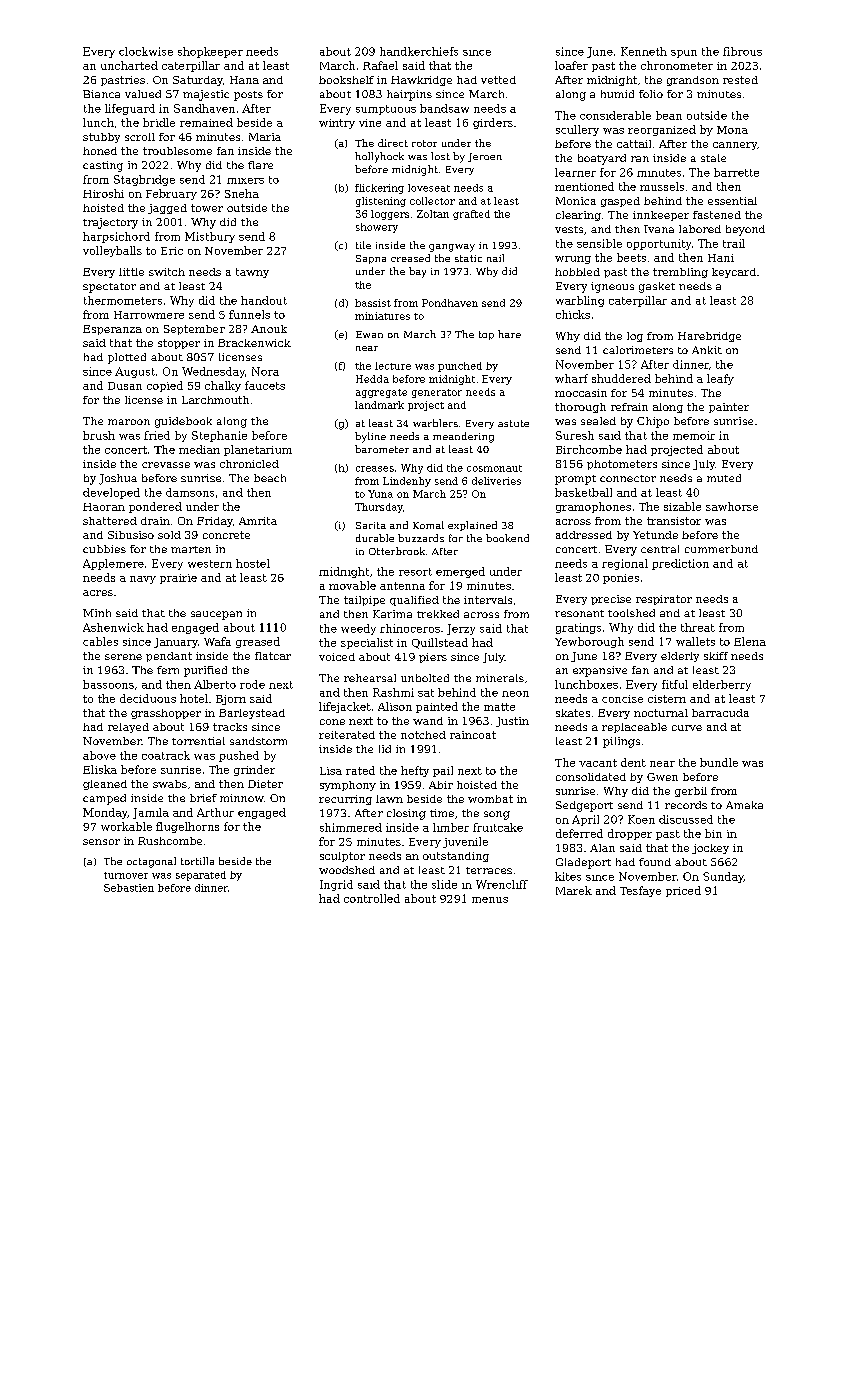 This screenshot has height=1400, width=849. What do you see at coordinates (742, 51) in the screenshot?
I see `fibrous` at bounding box center [742, 51].
